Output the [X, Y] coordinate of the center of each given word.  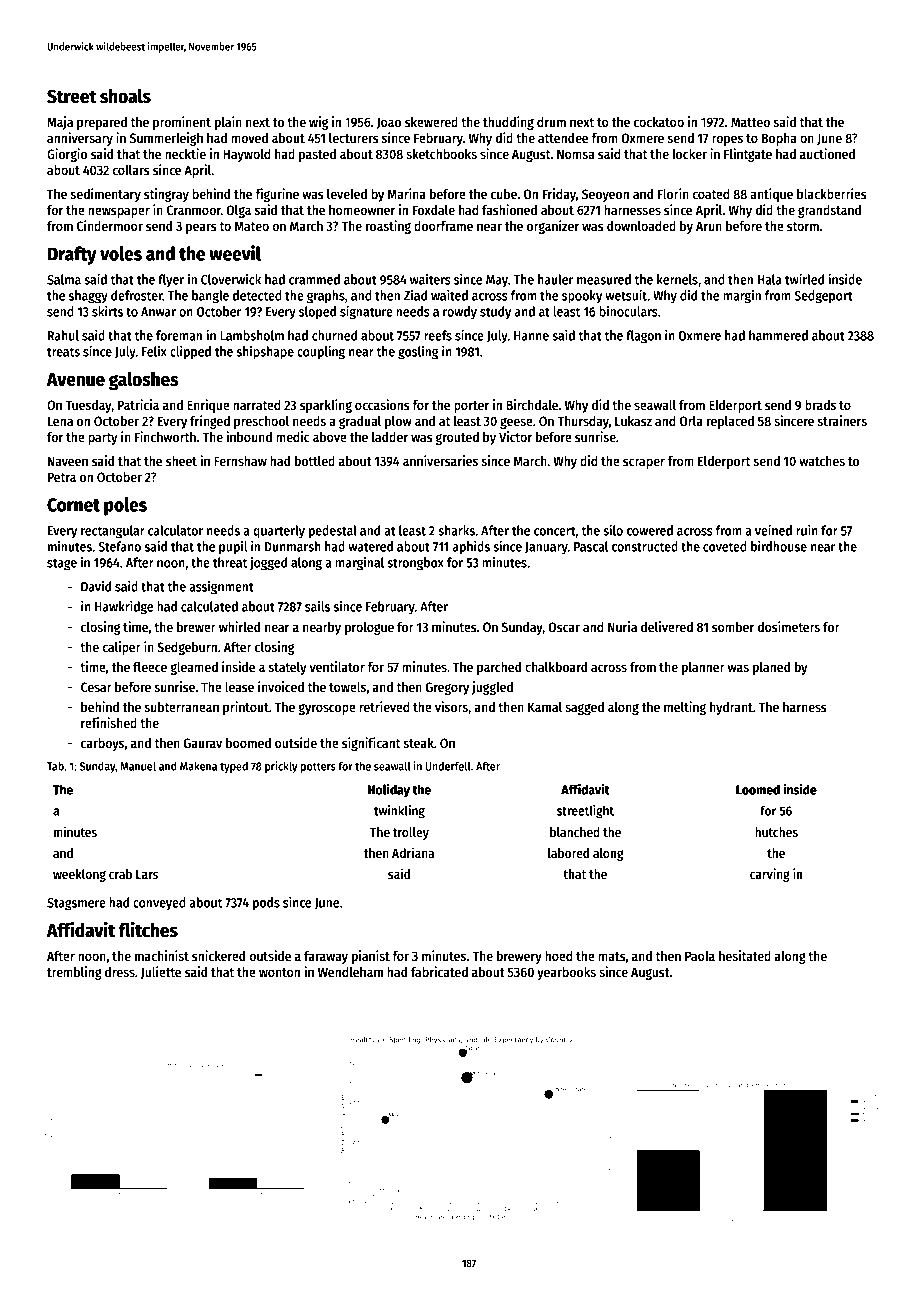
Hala [770, 279]
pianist [371, 957]
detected [257, 295]
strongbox [415, 564]
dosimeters [788, 626]
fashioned [509, 209]
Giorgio [67, 155]
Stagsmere [76, 904]
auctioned [827, 153]
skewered [431, 122]
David [96, 586]
